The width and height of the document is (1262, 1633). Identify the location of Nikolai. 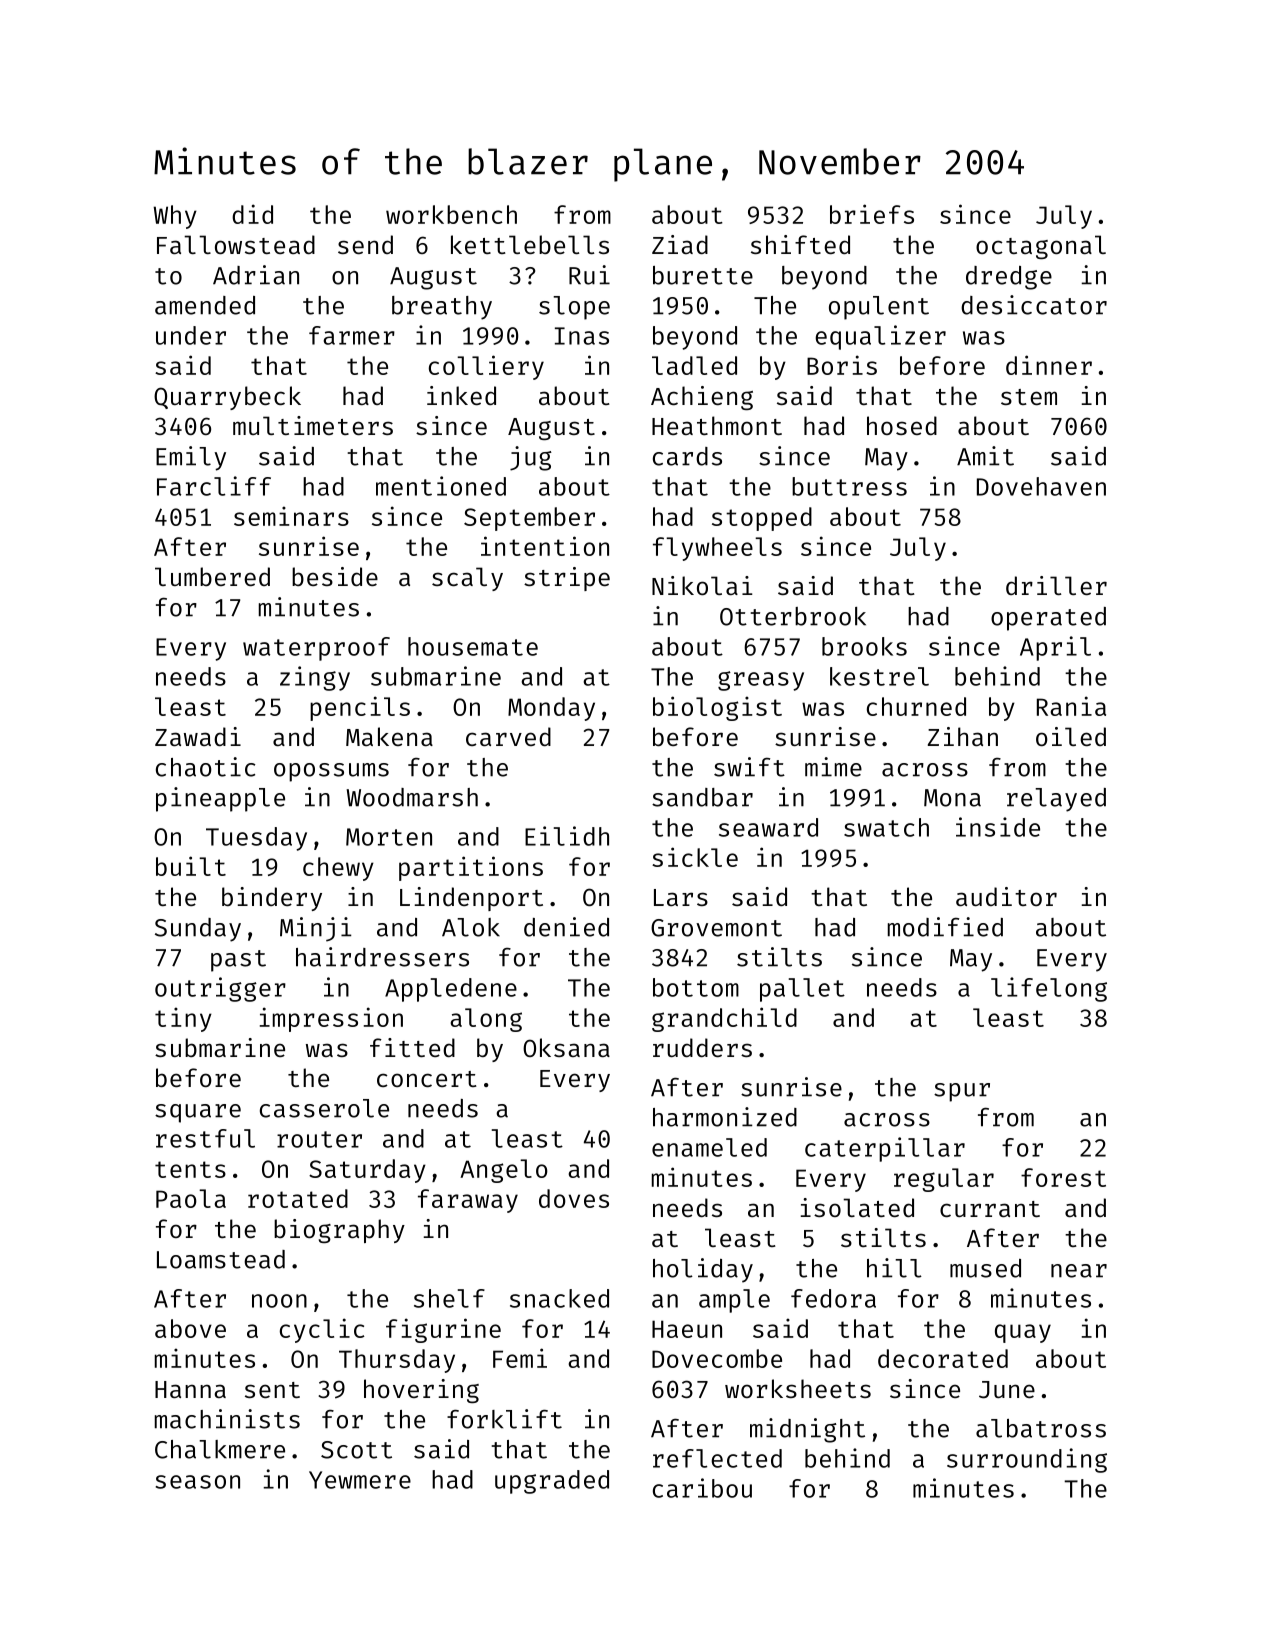
(702, 585).
